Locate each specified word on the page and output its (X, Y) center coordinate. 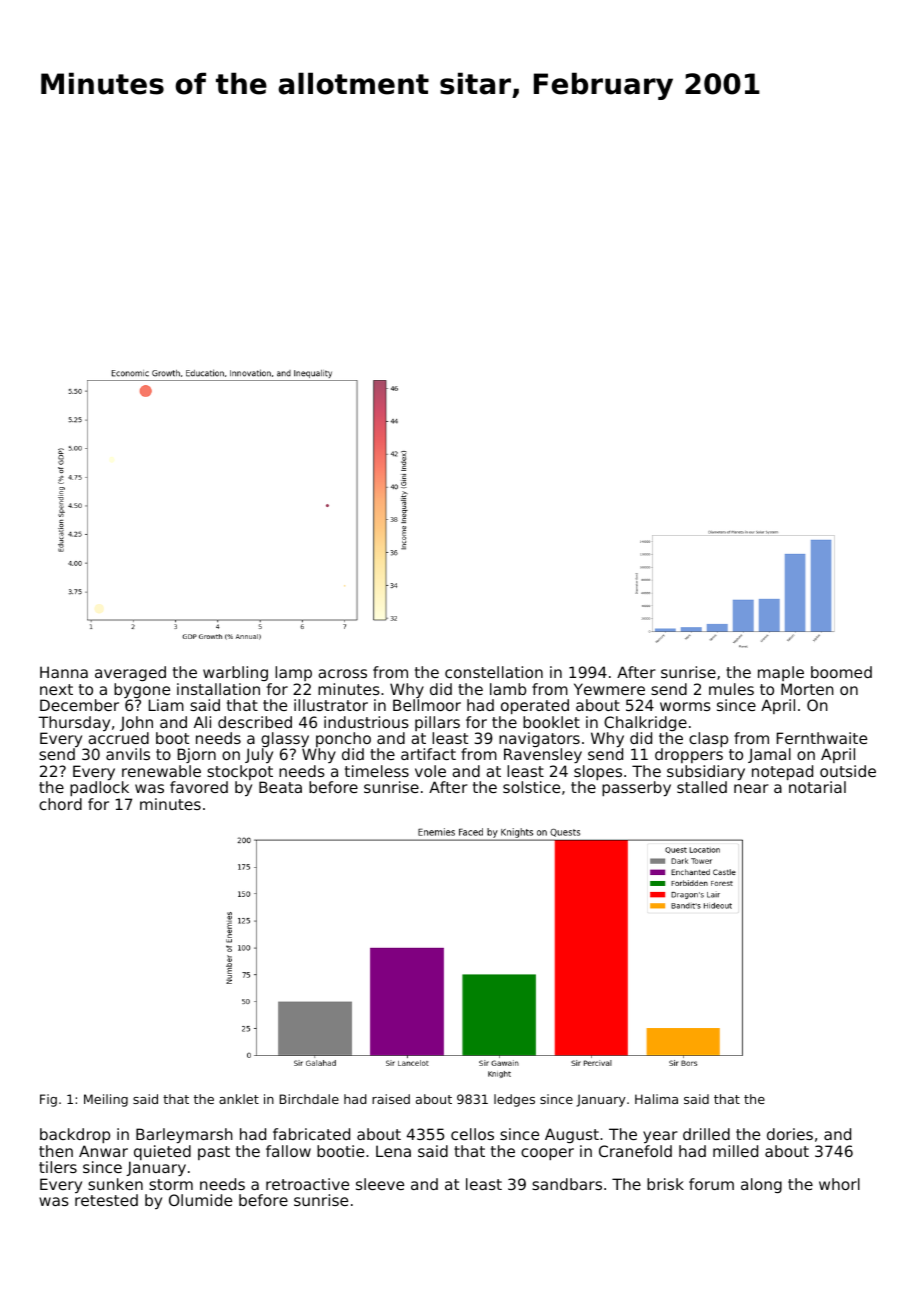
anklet (239, 1099)
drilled (706, 1134)
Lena (393, 1151)
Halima (656, 1099)
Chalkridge (645, 723)
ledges (514, 1100)
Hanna (64, 672)
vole (430, 771)
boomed (841, 672)
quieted (162, 1152)
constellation (494, 672)
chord (60, 804)
